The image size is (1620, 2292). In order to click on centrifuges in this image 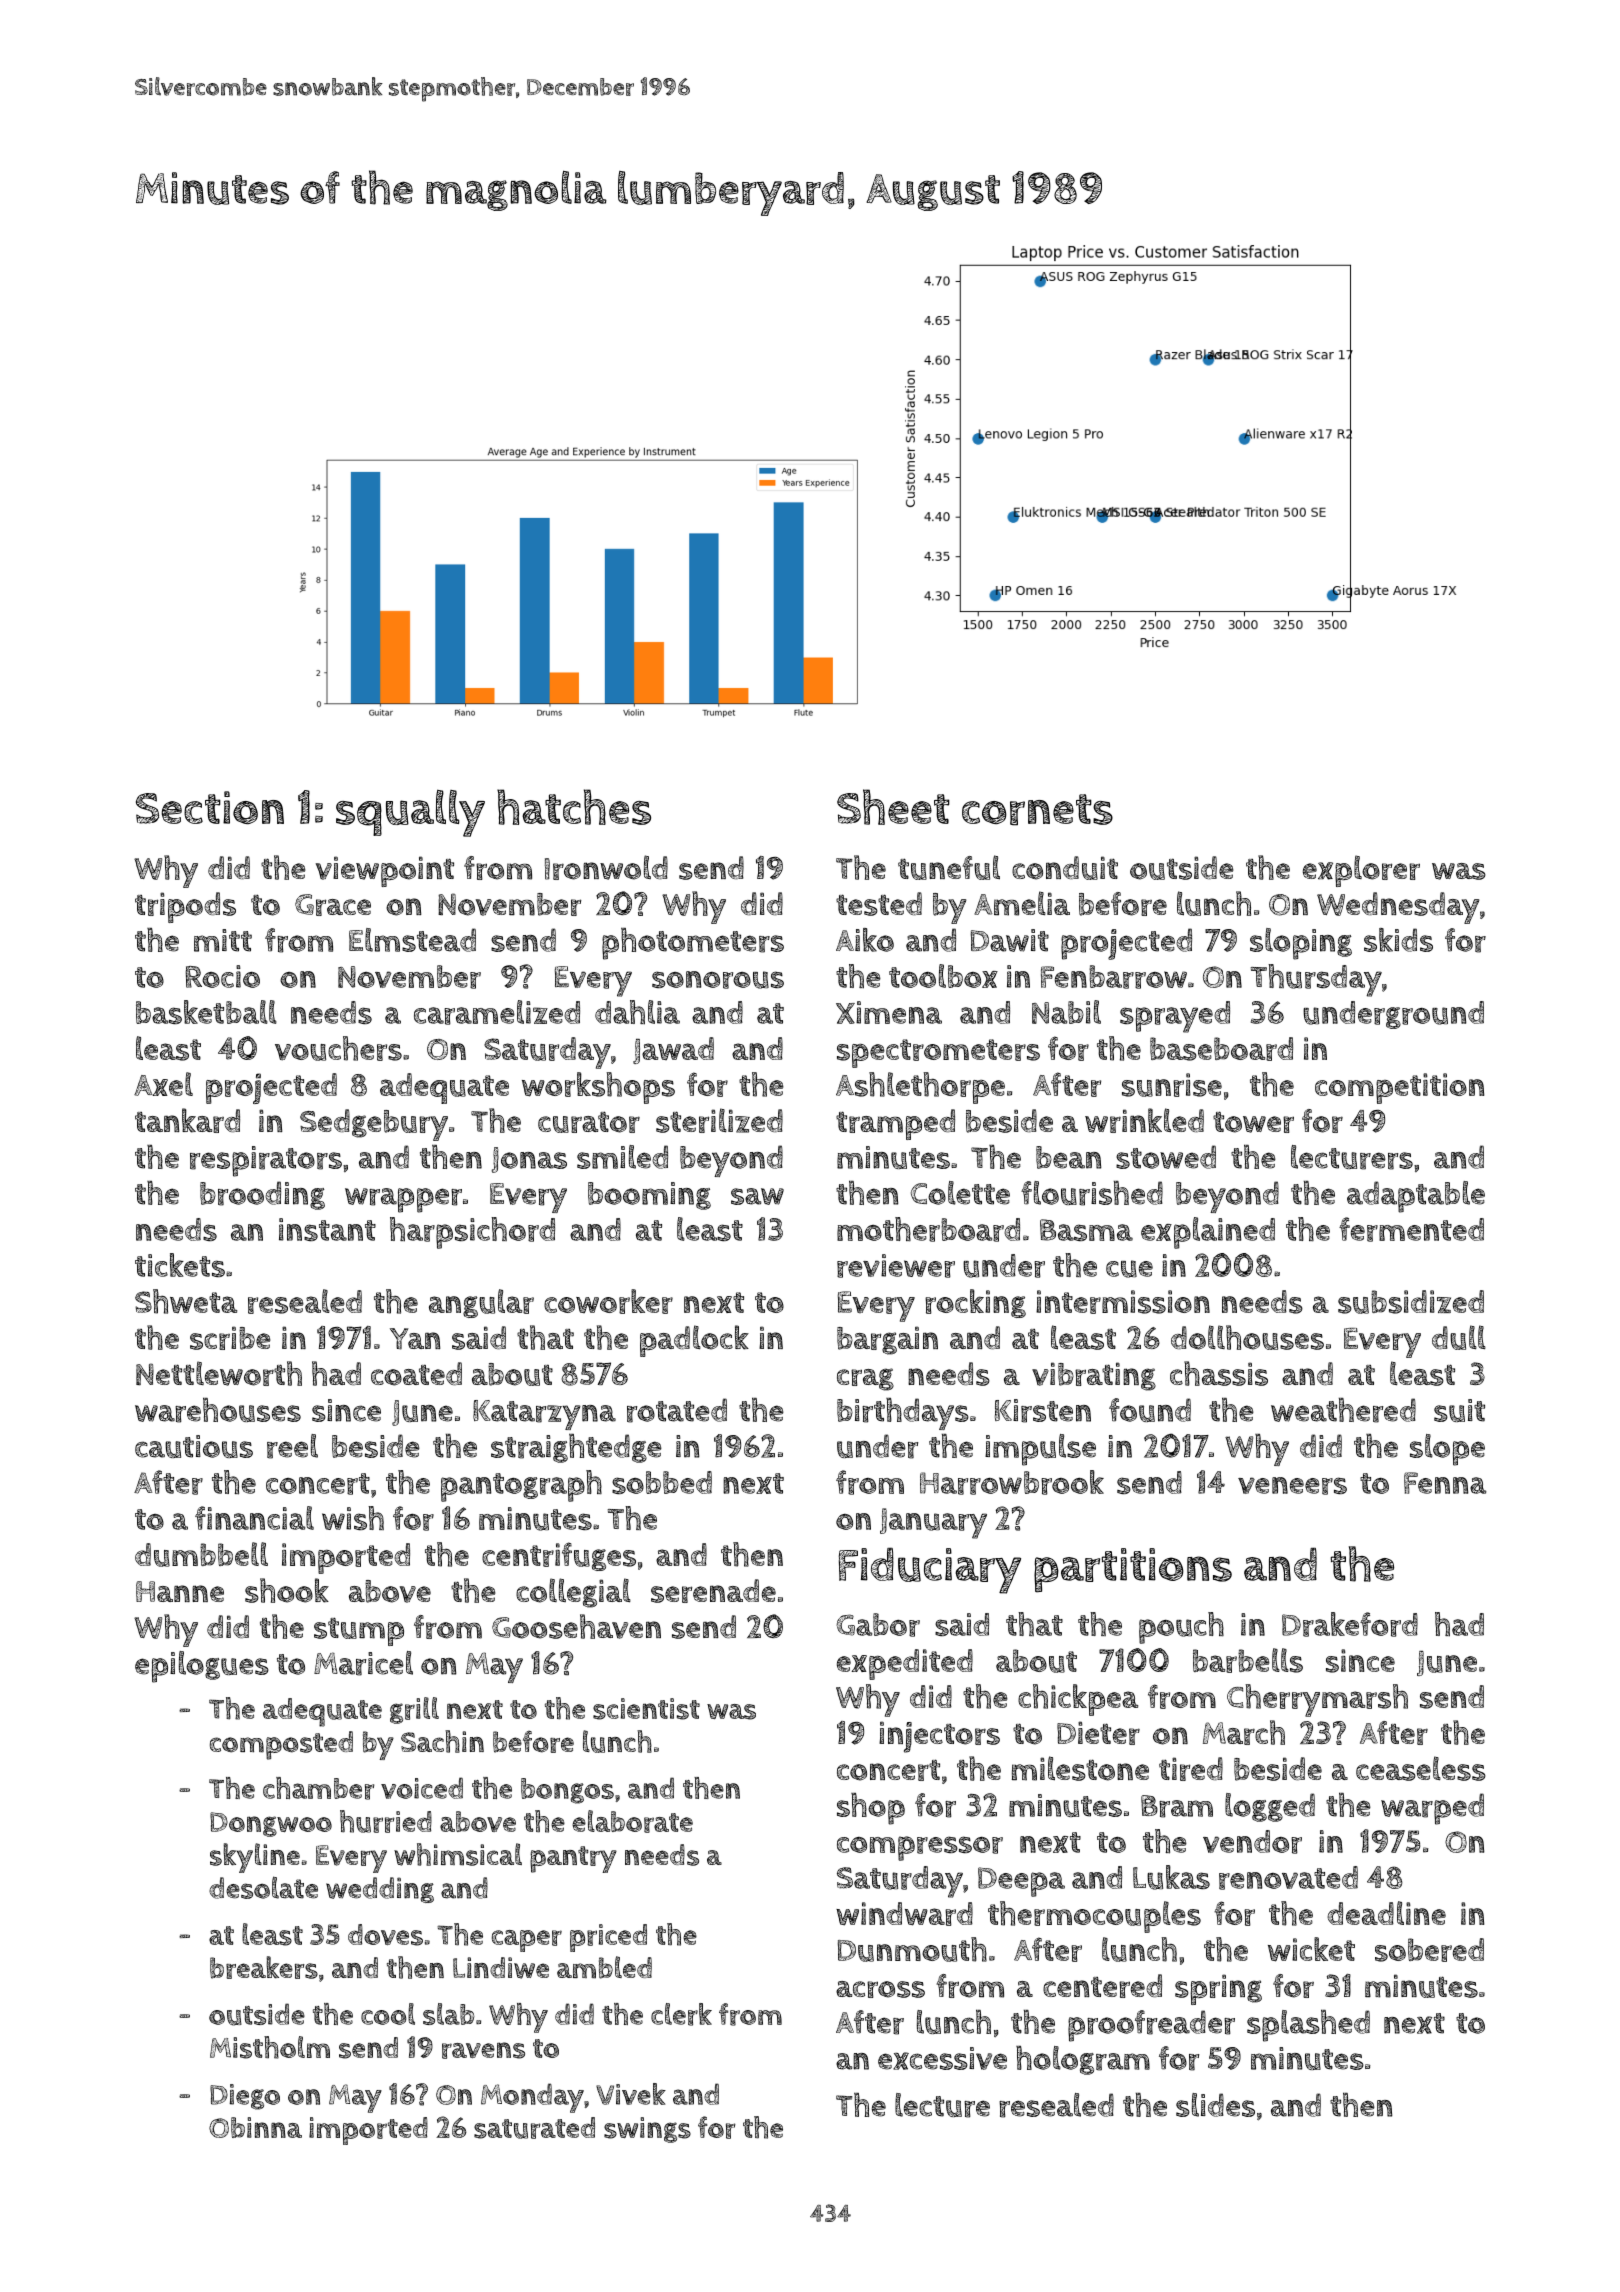, I will do `click(559, 1556)`.
